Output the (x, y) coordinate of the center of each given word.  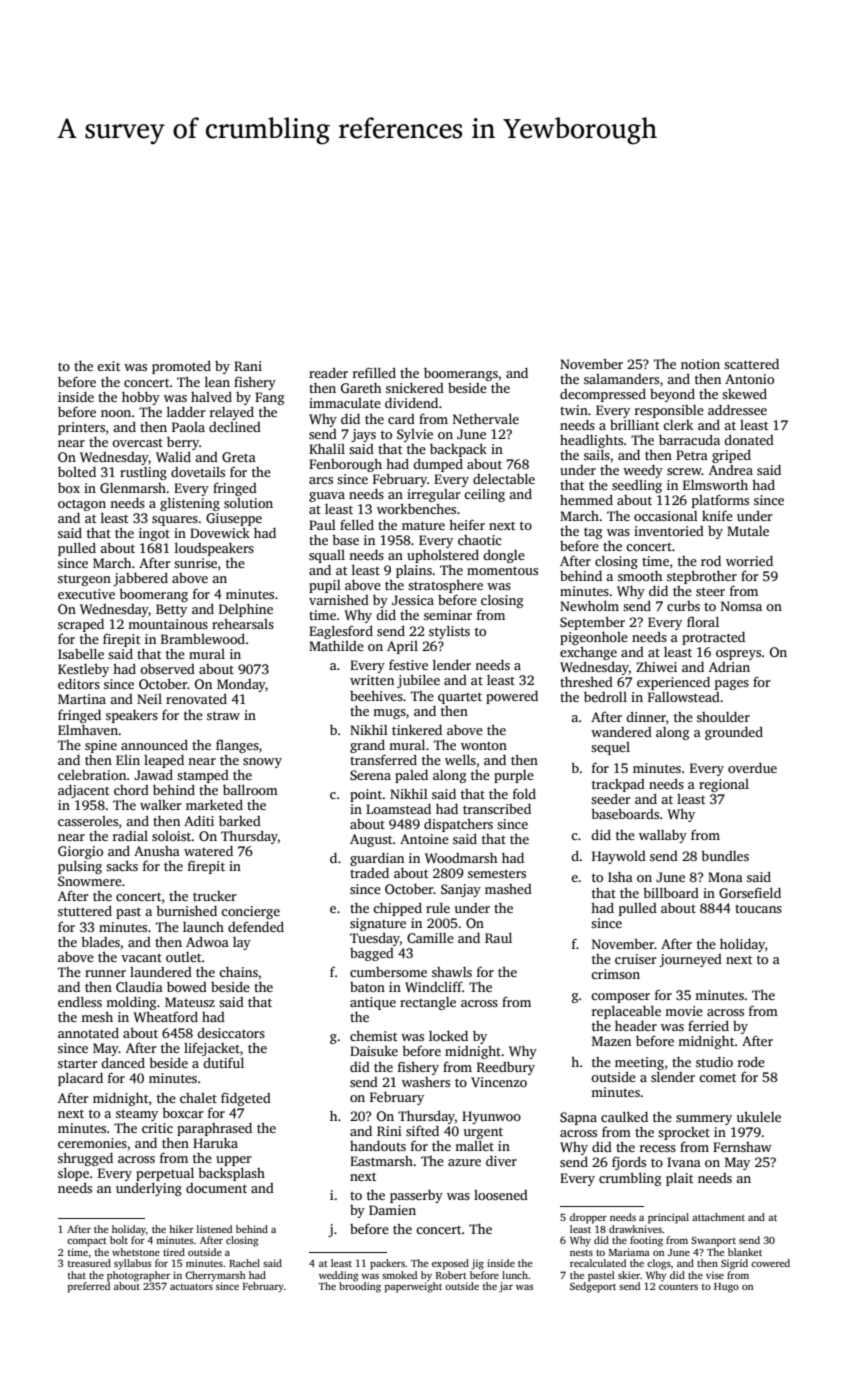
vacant (141, 957)
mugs (389, 714)
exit (108, 366)
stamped (203, 776)
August (371, 840)
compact (87, 1242)
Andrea (731, 470)
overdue (752, 768)
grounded (734, 733)
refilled (374, 372)
